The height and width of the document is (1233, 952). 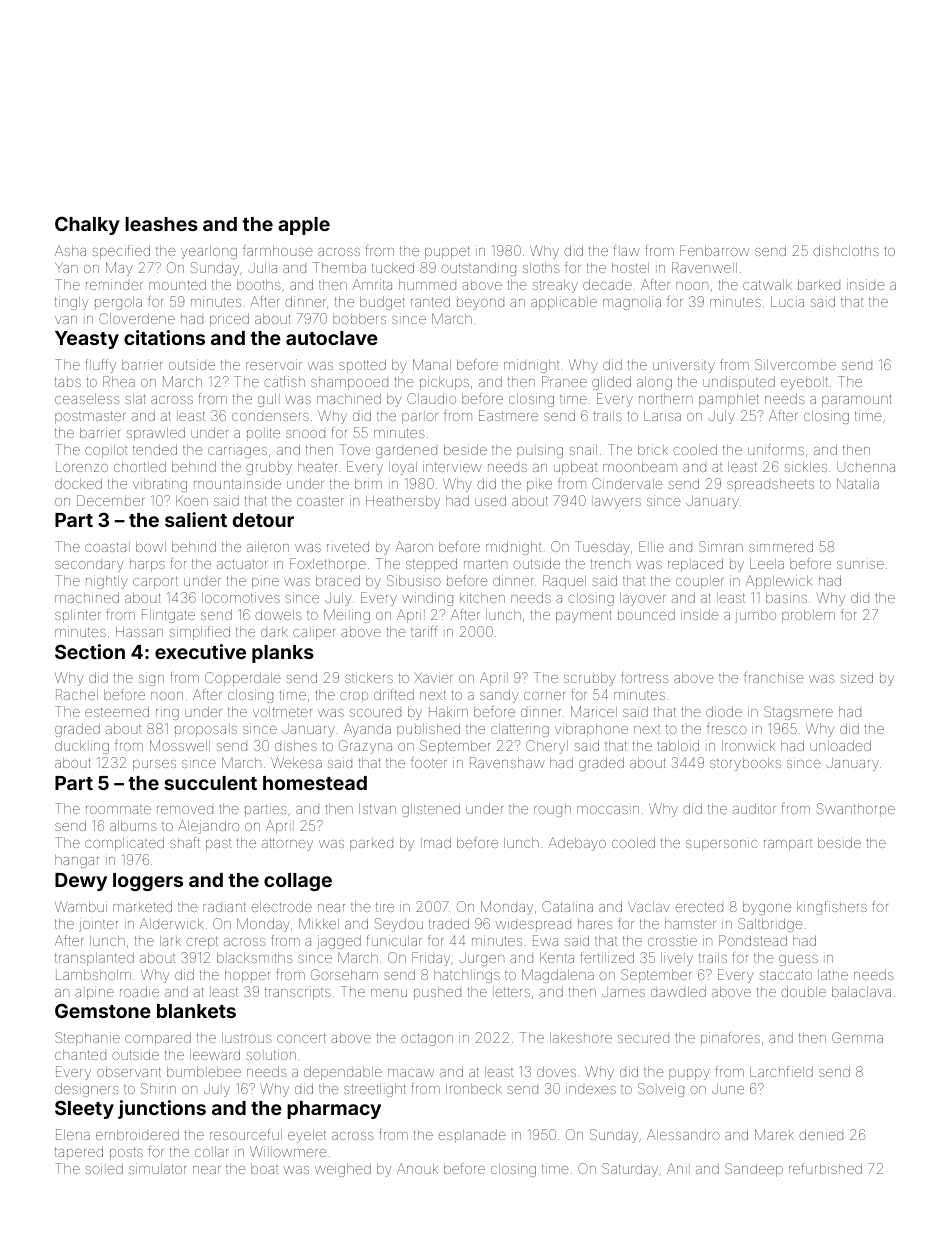 What do you see at coordinates (436, 842) in the document?
I see `Imad` at bounding box center [436, 842].
